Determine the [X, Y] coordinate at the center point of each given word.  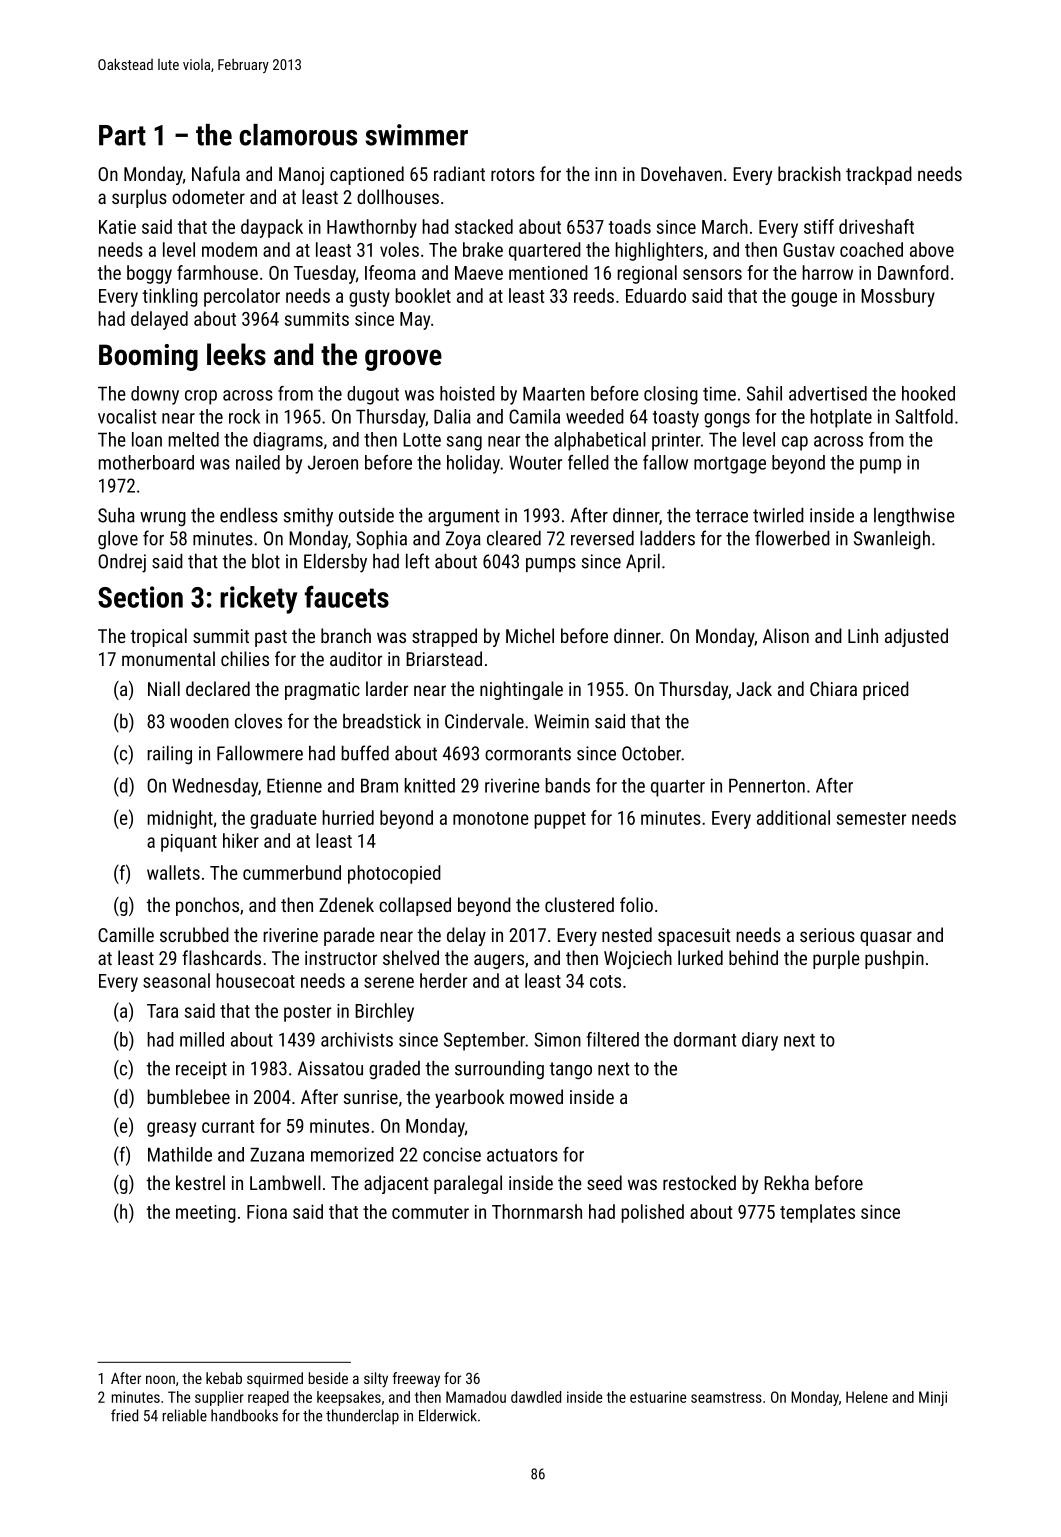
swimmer [416, 135]
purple [836, 959]
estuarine [658, 1397]
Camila [534, 416]
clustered [579, 904]
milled [202, 1039]
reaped [268, 1398]
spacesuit [694, 937]
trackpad [879, 175]
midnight [180, 819]
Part [122, 135]
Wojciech [638, 959]
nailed [258, 462]
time [719, 393]
